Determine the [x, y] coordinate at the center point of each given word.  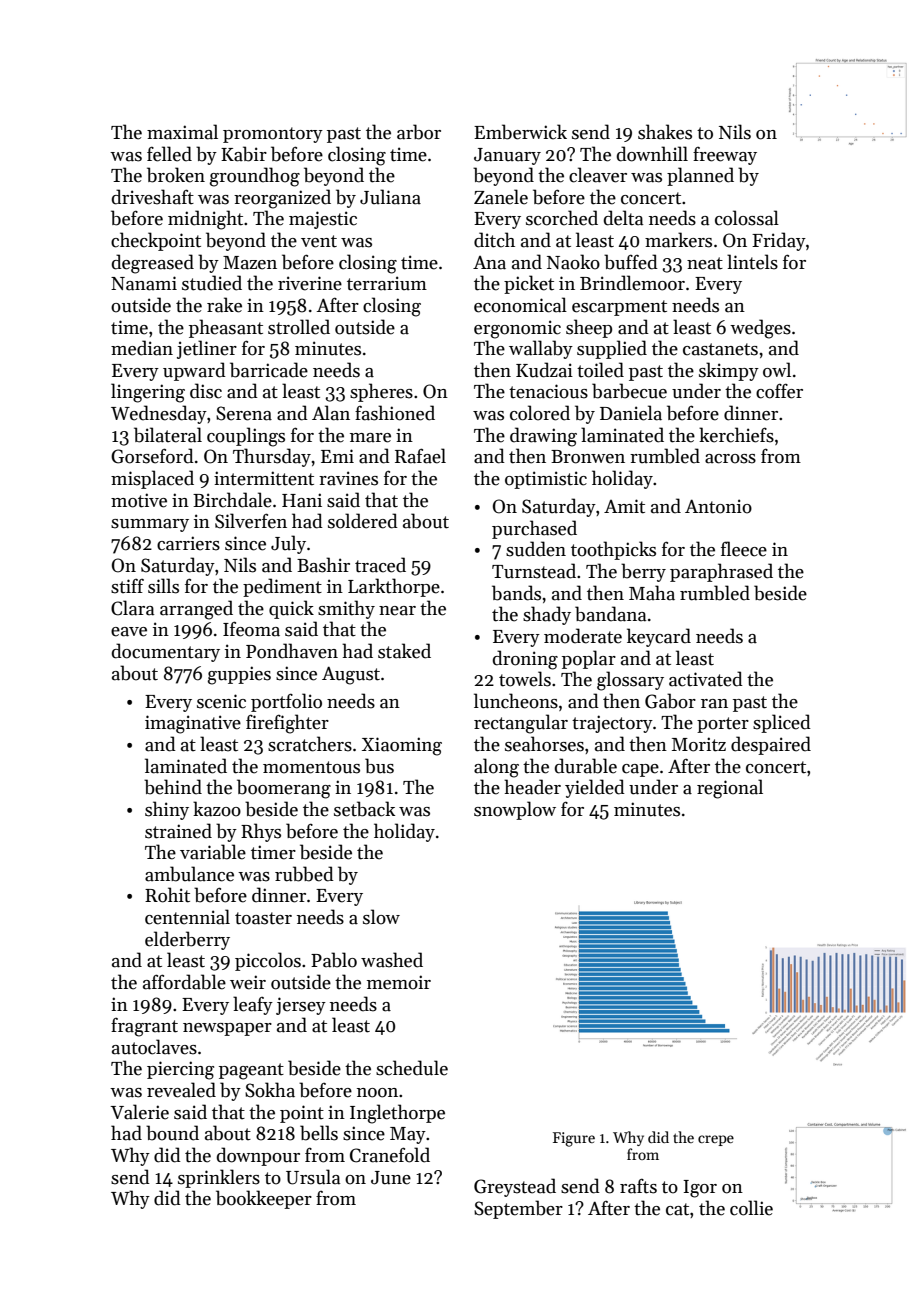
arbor [419, 132]
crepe [716, 1140]
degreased [153, 264]
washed [392, 960]
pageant [251, 1071]
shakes [665, 132]
